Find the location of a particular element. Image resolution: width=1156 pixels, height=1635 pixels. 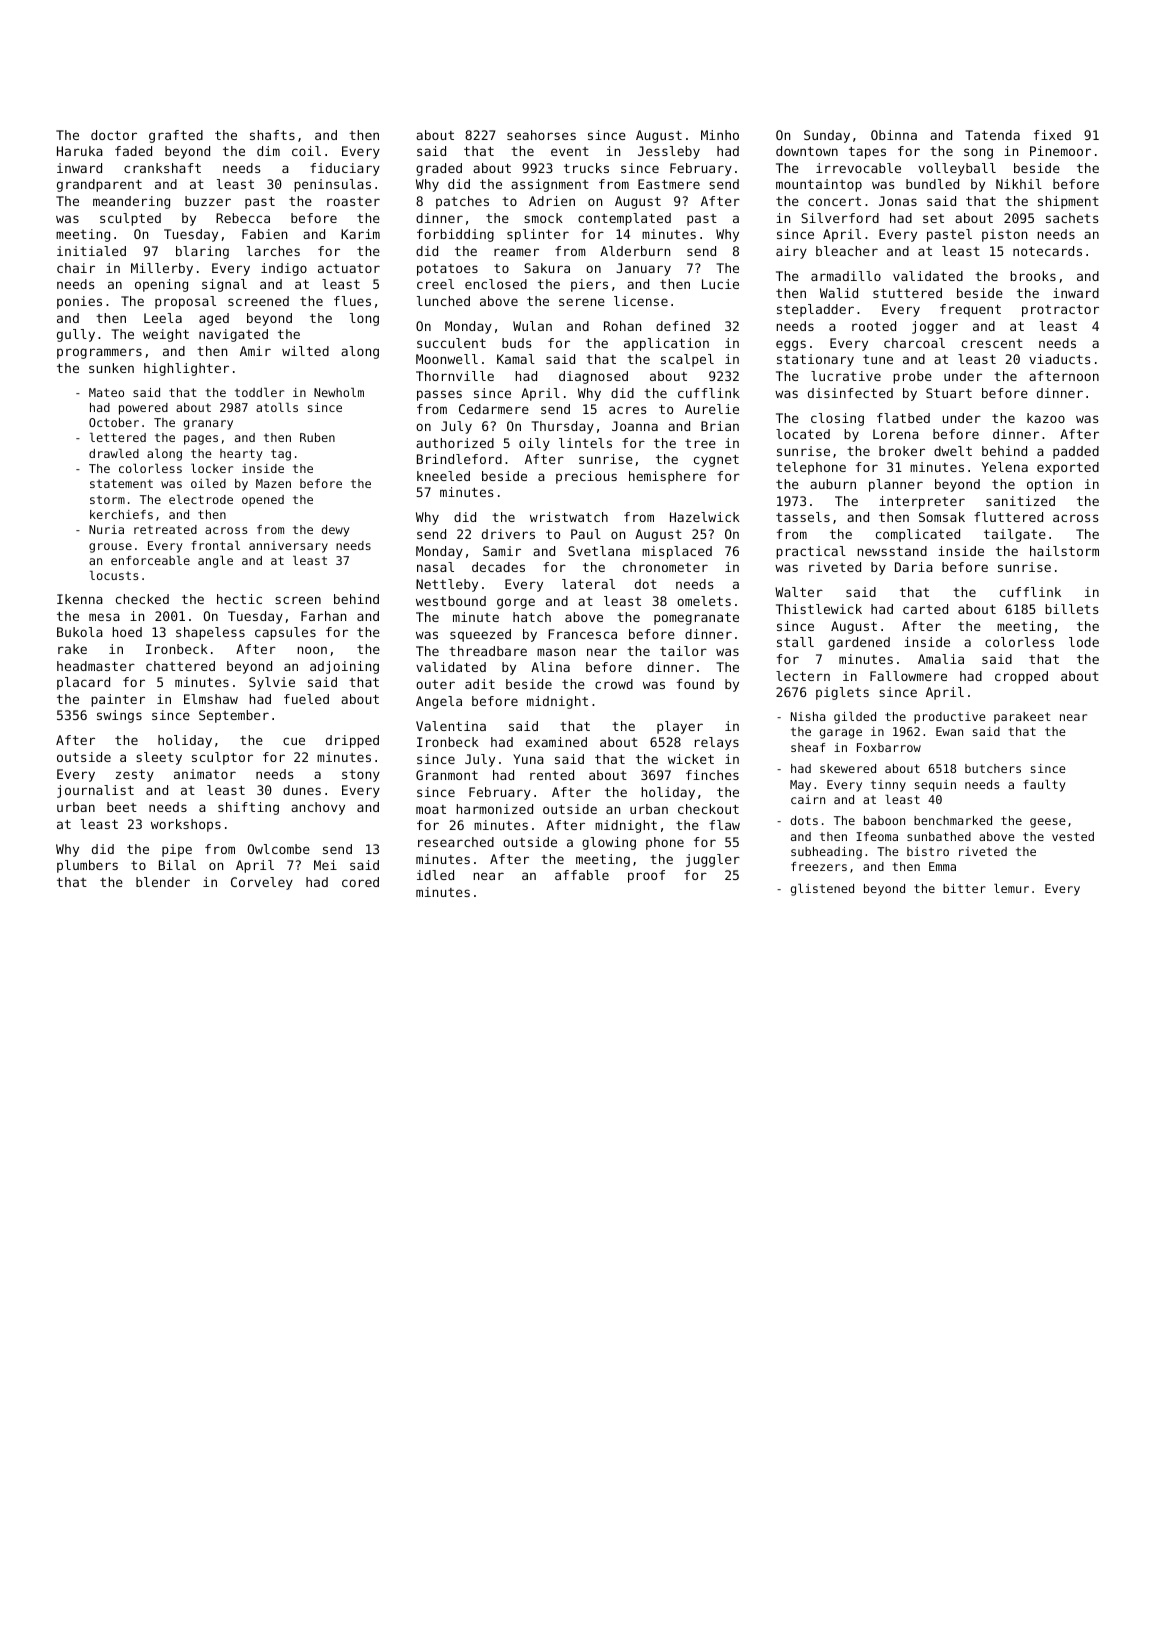

precious is located at coordinates (586, 477).
